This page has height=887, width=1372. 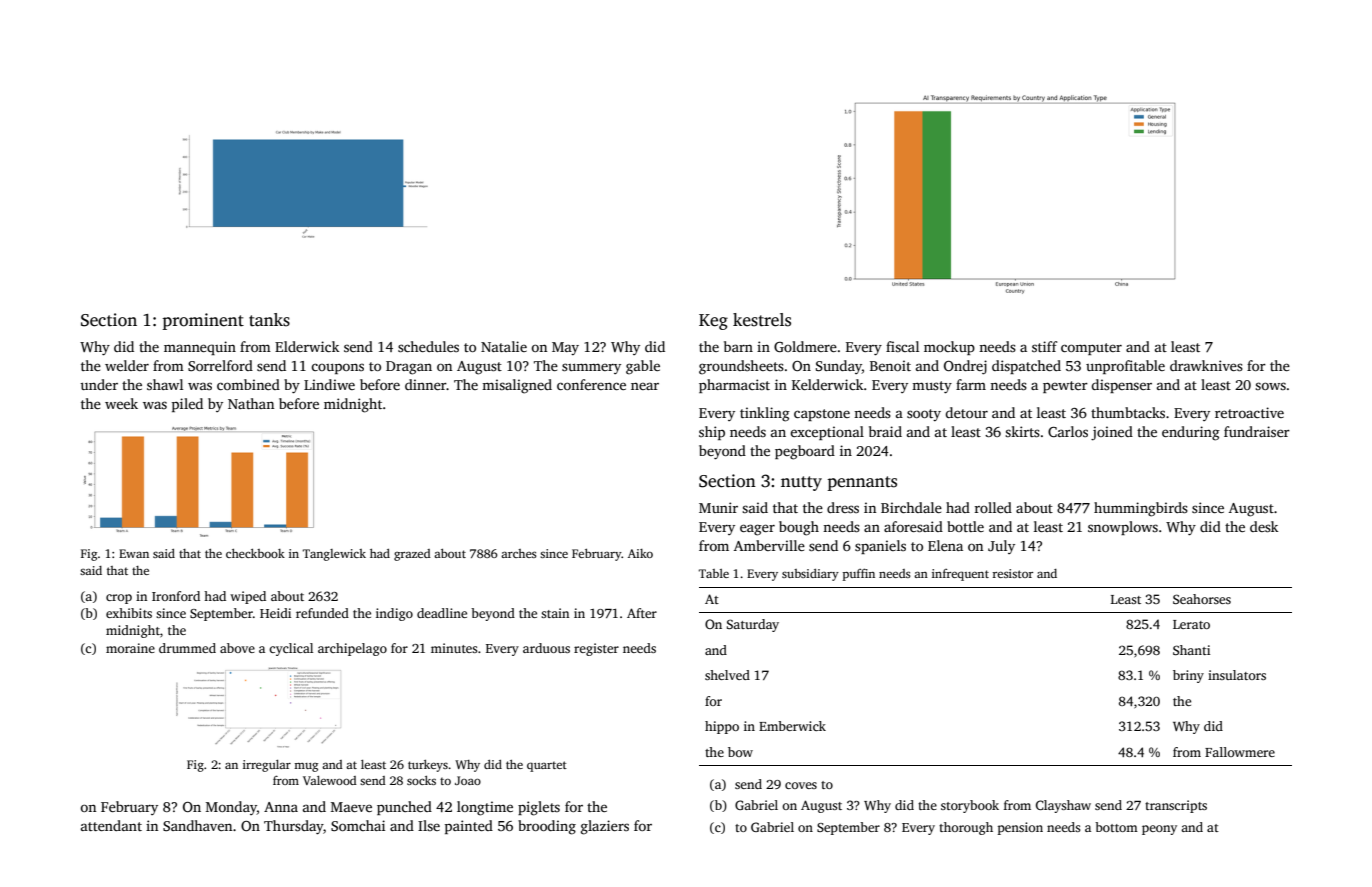 What do you see at coordinates (1012, 573) in the page?
I see `resistor` at bounding box center [1012, 573].
